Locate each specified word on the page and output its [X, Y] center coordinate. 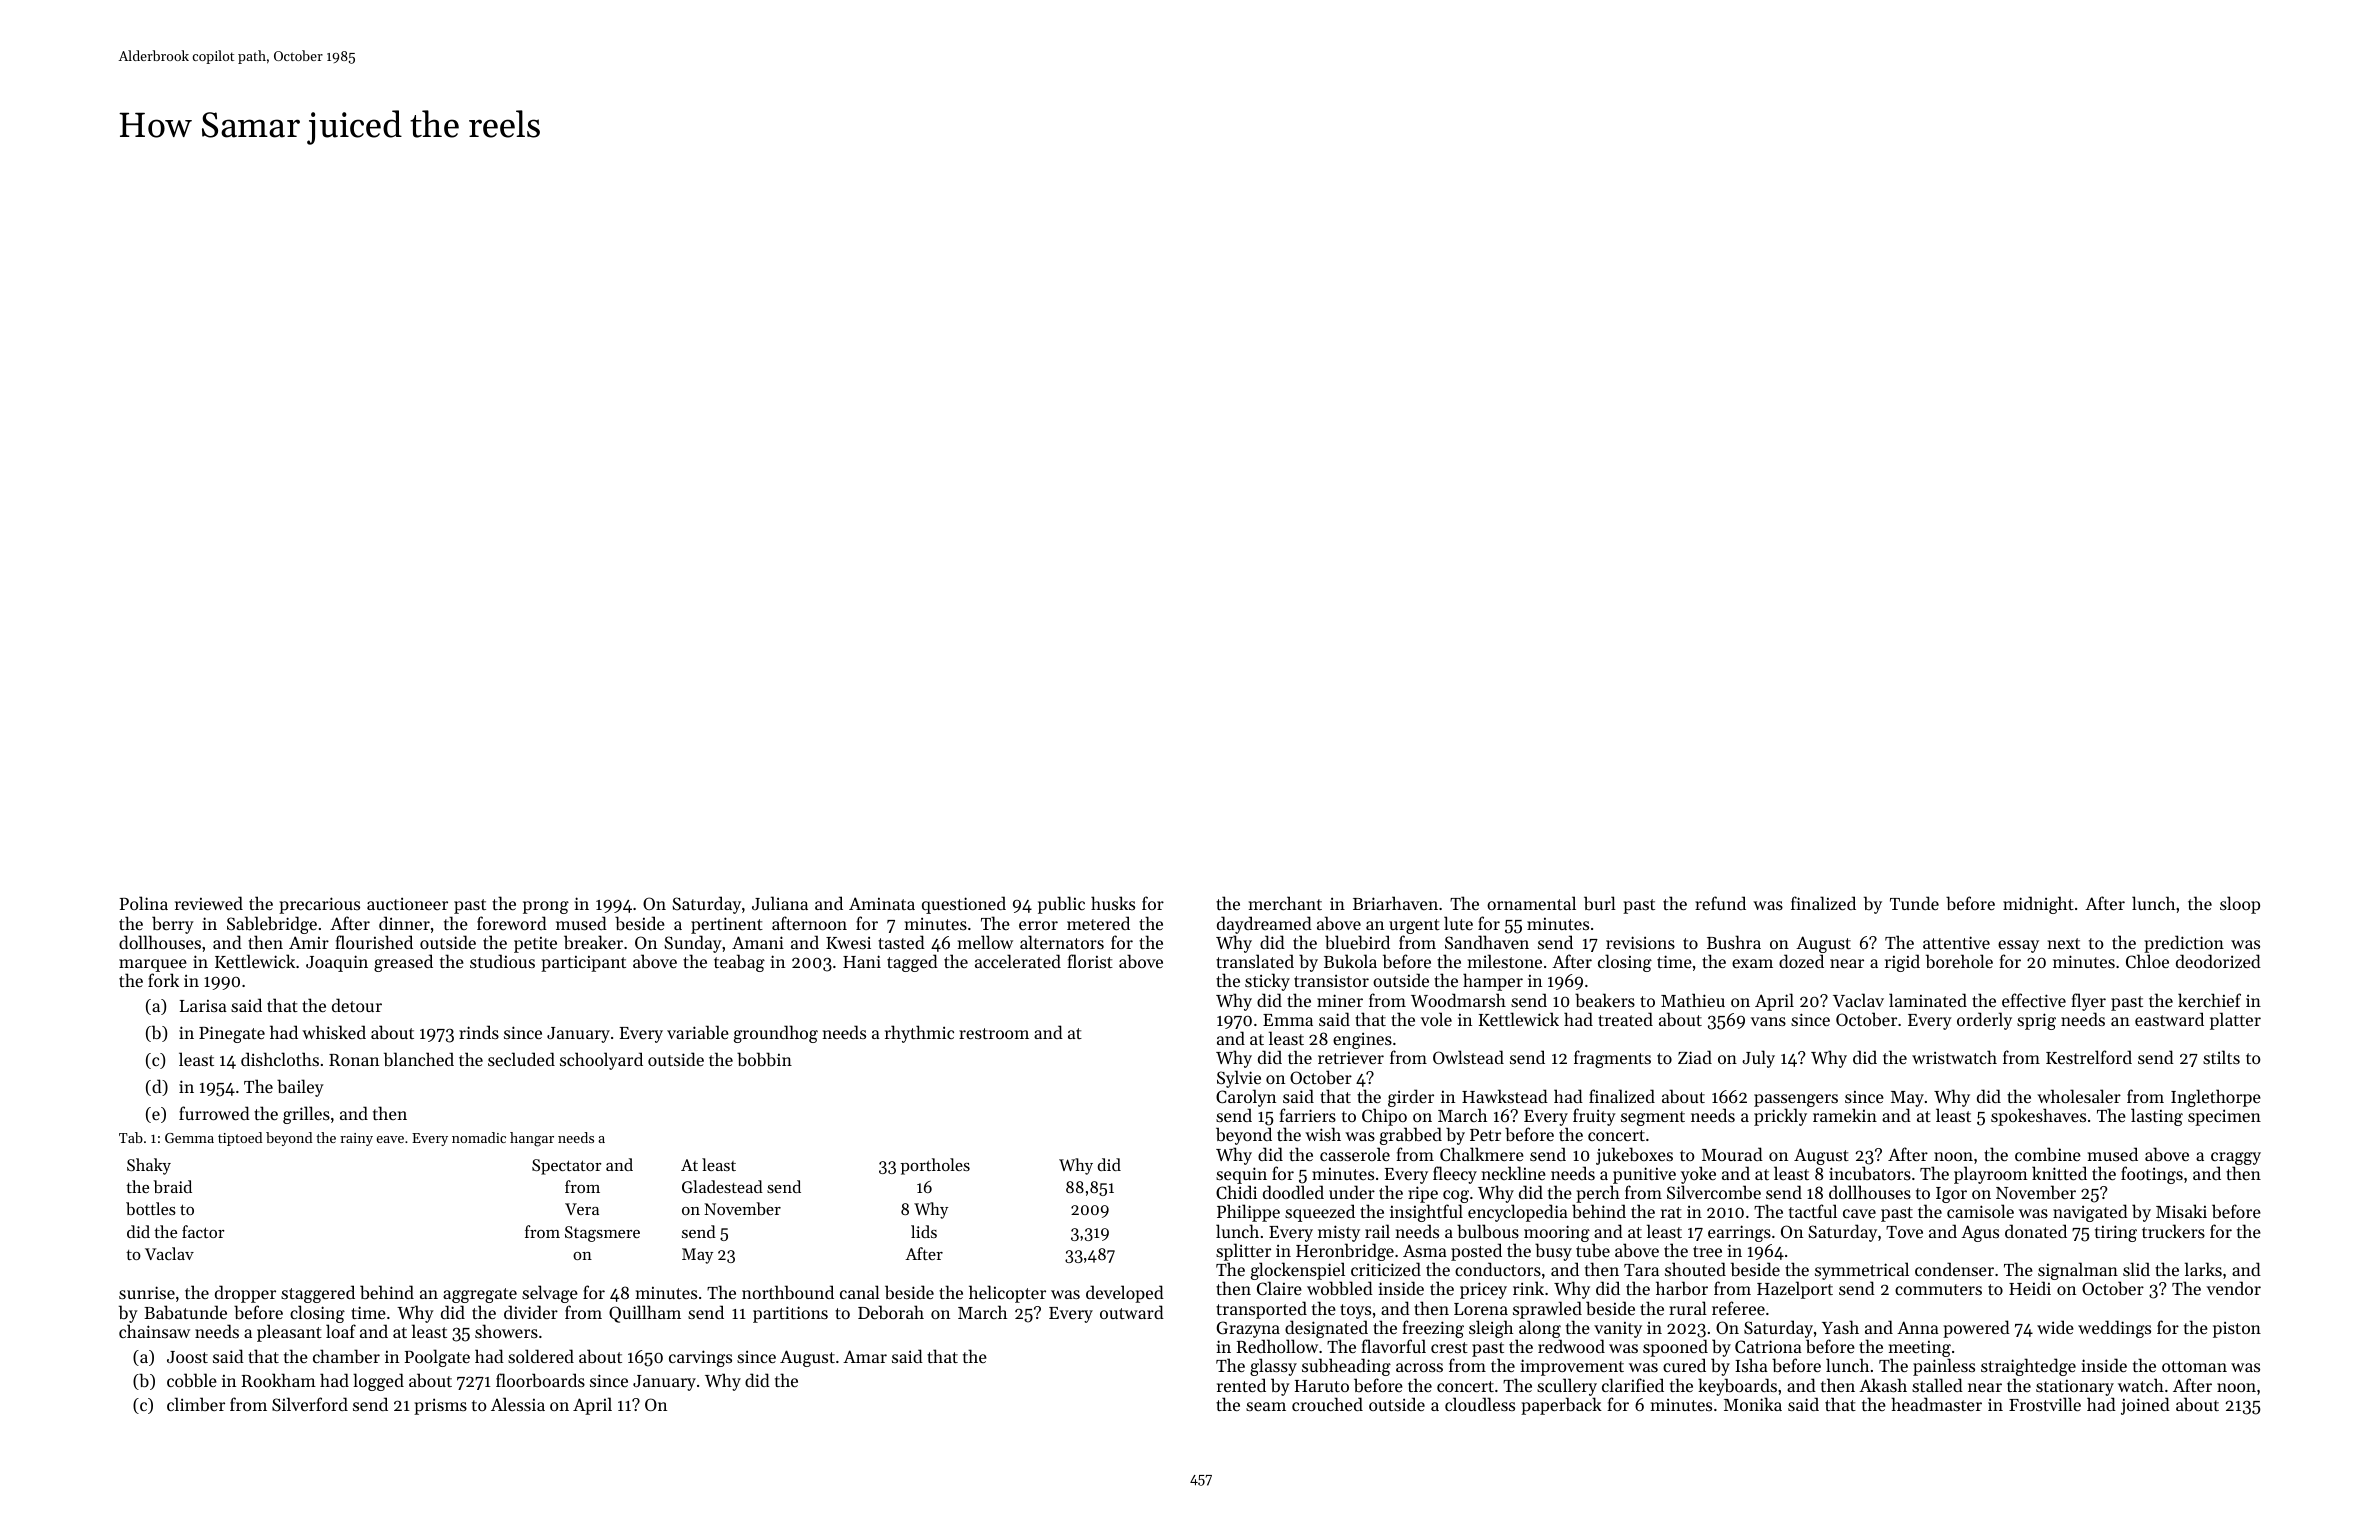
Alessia [518, 1404]
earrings [1739, 1233]
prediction [2184, 944]
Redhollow [1277, 1346]
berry [173, 925]
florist [1090, 961]
